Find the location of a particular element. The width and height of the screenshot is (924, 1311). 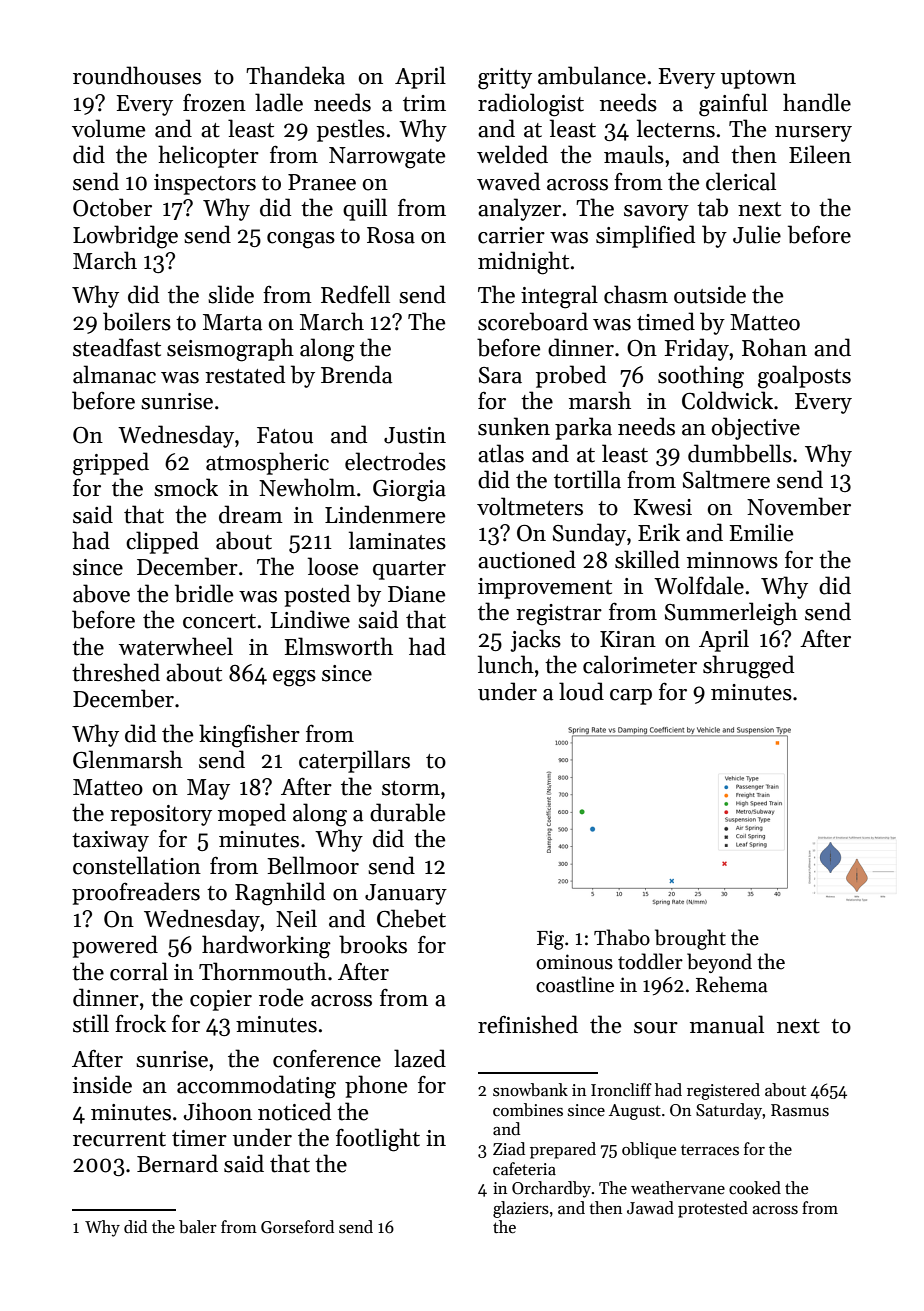

lecterns is located at coordinates (676, 128).
